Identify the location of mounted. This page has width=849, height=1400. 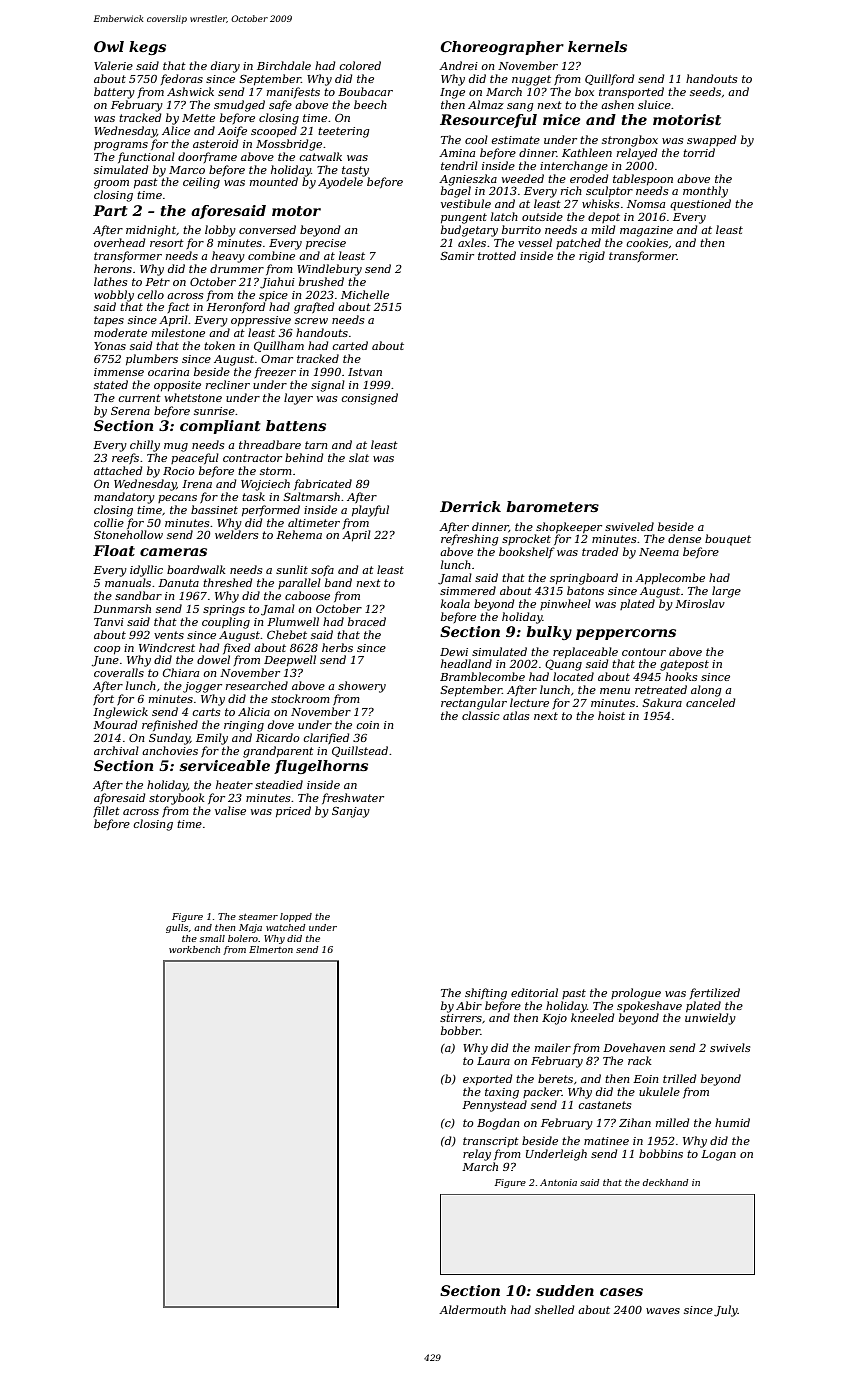
(274, 181).
